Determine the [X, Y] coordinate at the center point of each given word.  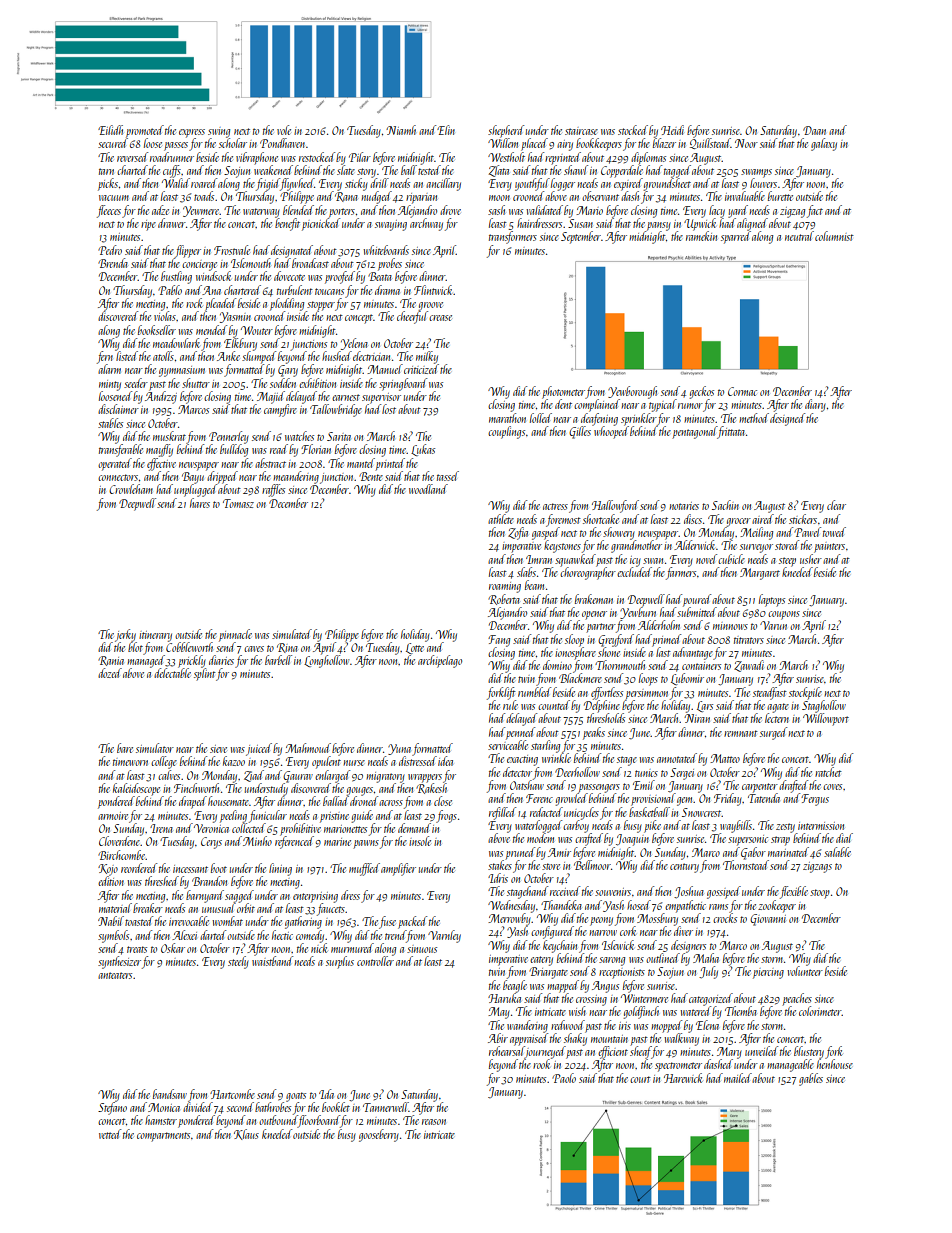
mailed [738, 1078]
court [640, 1079]
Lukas [423, 450]
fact [815, 211]
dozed [110, 673]
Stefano [112, 1108]
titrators [749, 640]
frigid [268, 184]
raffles [273, 490]
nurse [354, 763]
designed [787, 419]
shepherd [506, 131]
